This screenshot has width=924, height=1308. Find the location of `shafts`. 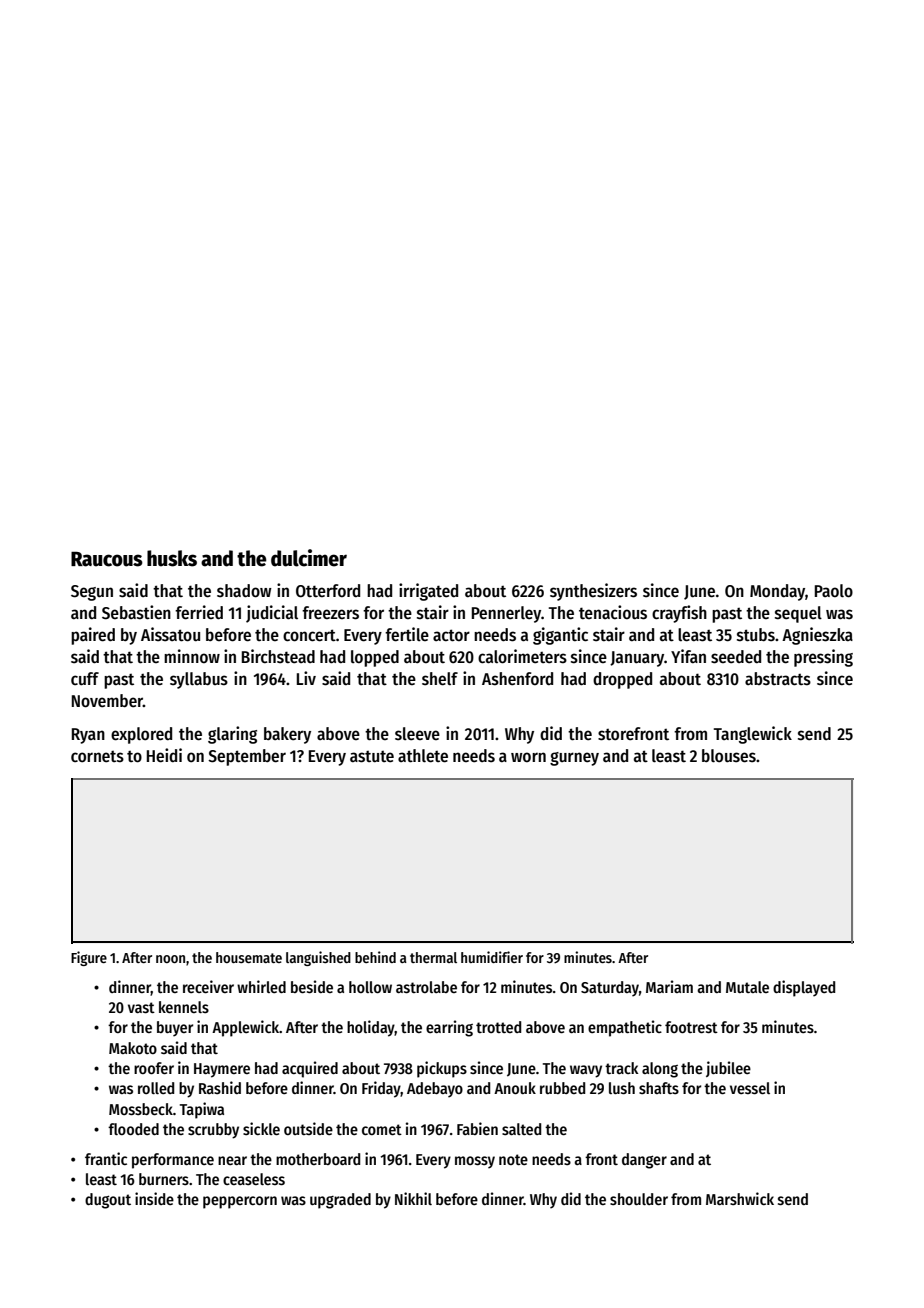

shafts is located at coordinates (659, 1088).
